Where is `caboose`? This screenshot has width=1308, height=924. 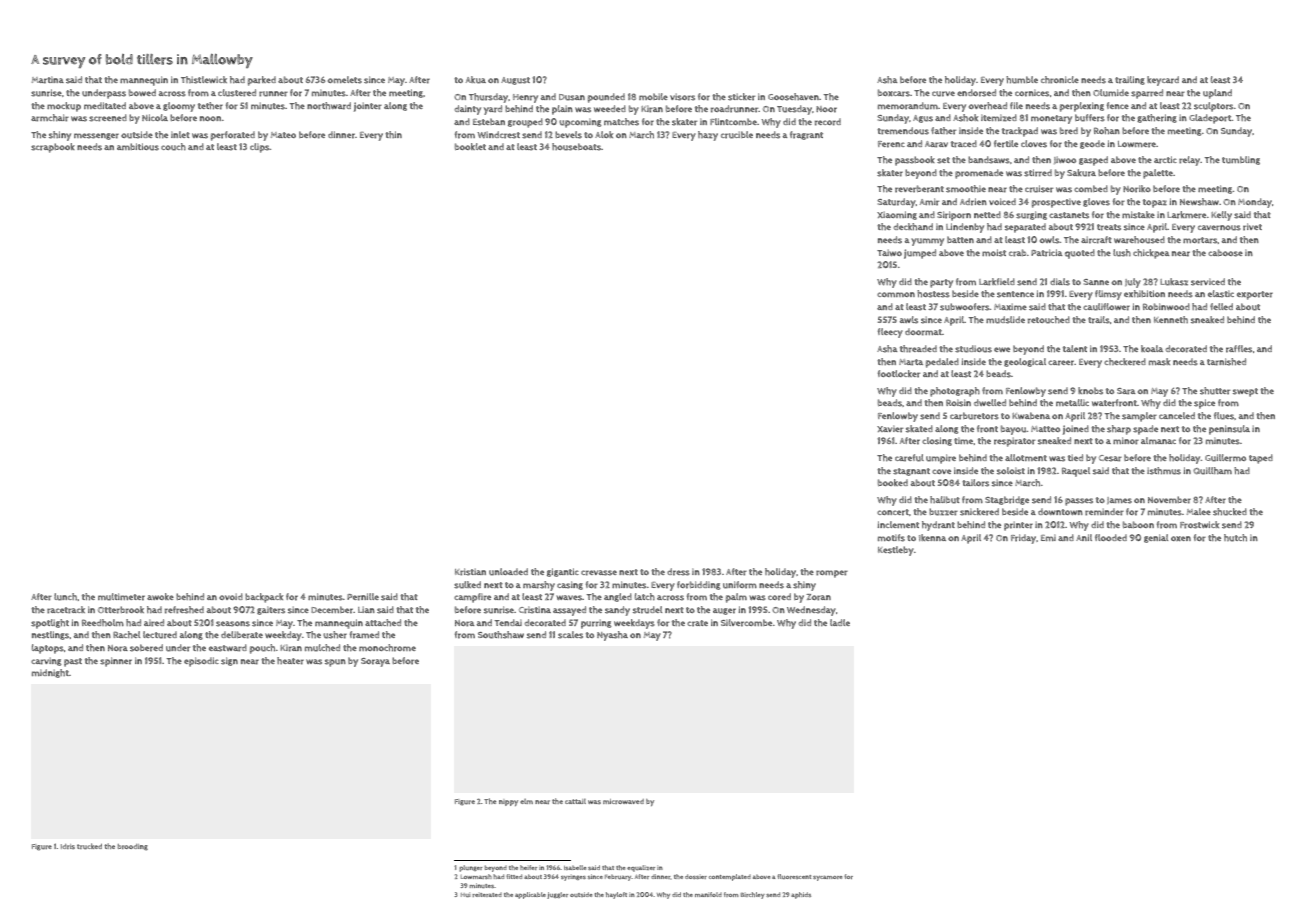
caboose is located at coordinates (1225, 253).
